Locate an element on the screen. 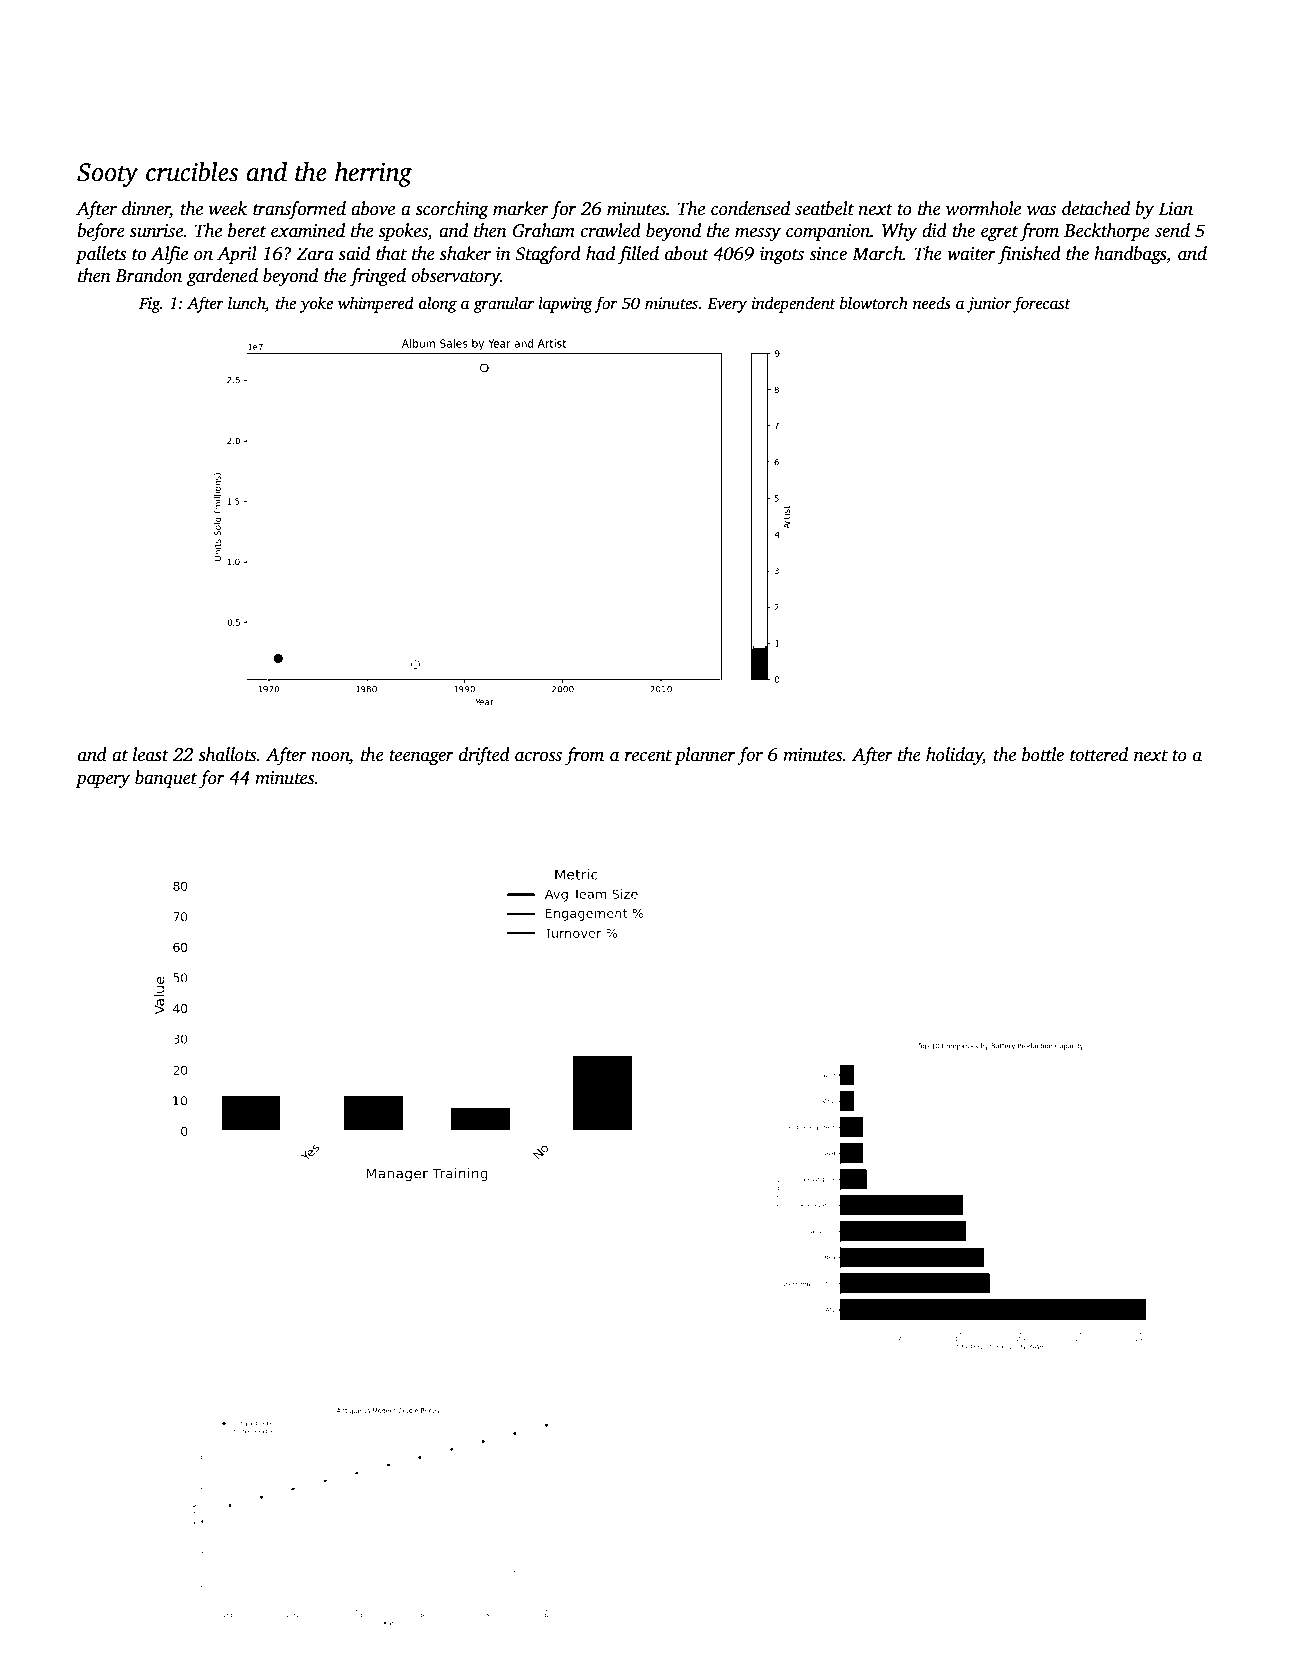 The image size is (1295, 1675). lunch is located at coordinates (246, 303).
